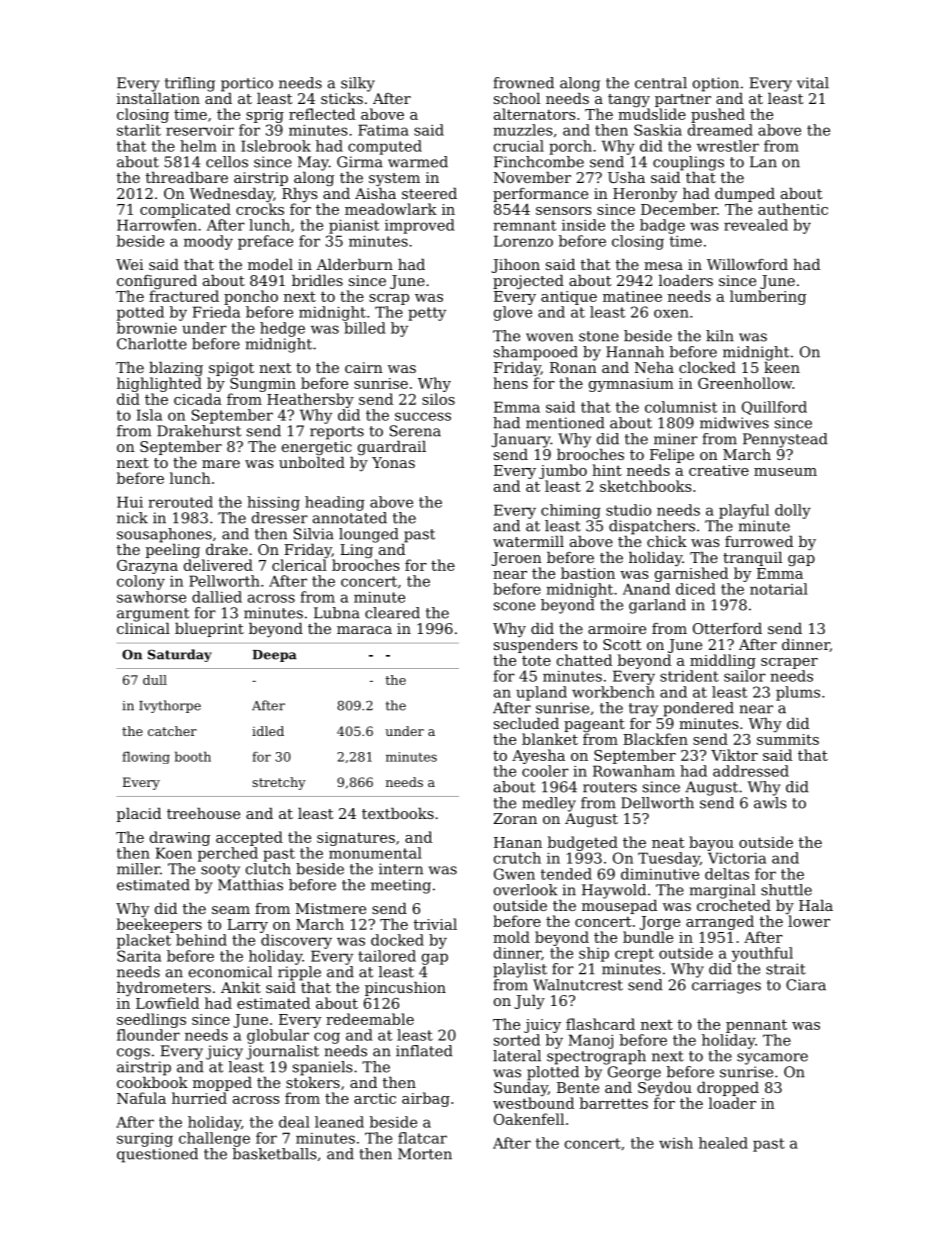  I want to click on sorted, so click(517, 1040).
